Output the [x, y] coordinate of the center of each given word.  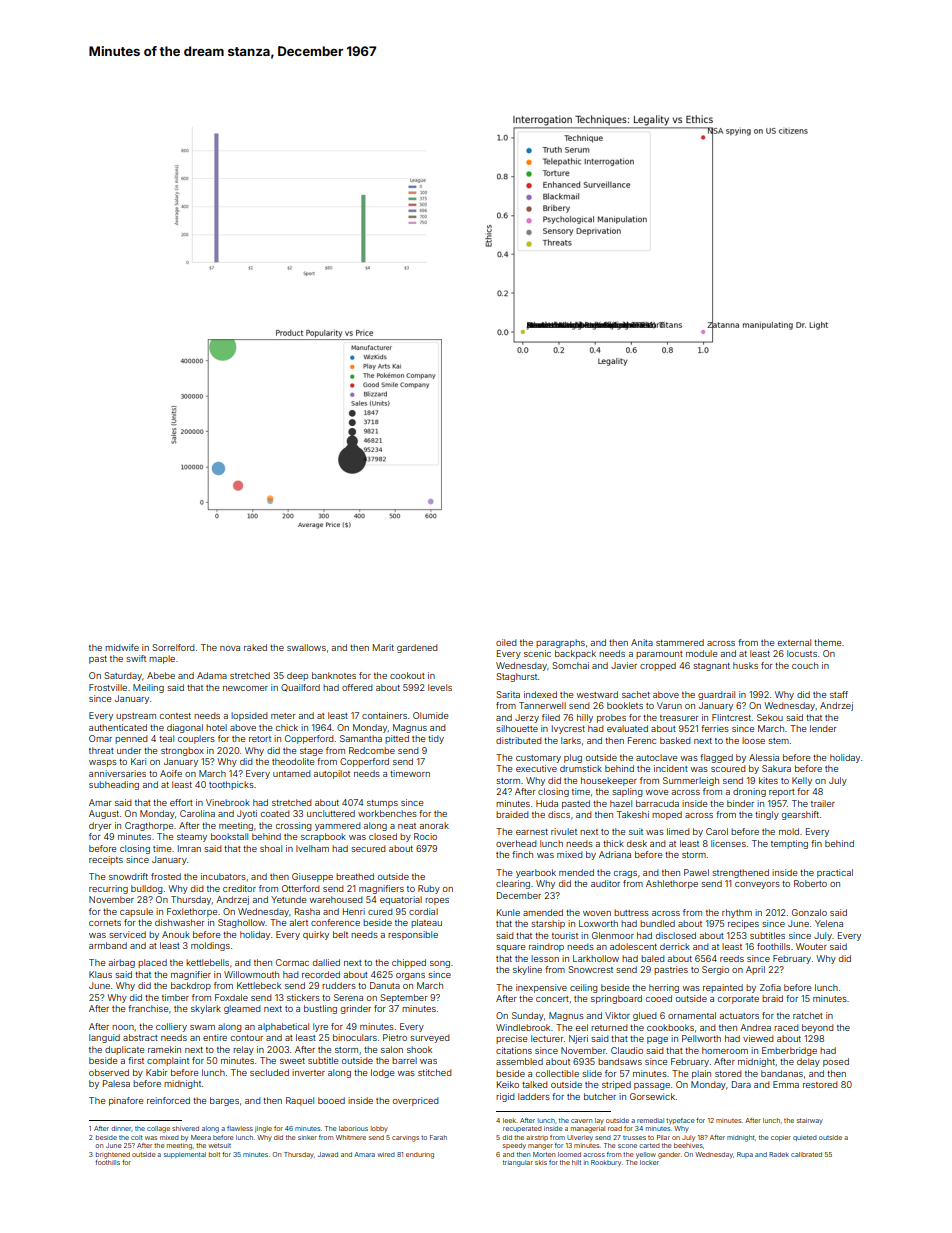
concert [552, 999]
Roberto [810, 883]
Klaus [100, 974]
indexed [540, 694]
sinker [307, 1137]
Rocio [425, 836]
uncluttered [331, 813]
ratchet [808, 1015]
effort [181, 802]
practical [835, 873]
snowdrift [128, 876]
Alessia [764, 757]
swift [136, 658]
